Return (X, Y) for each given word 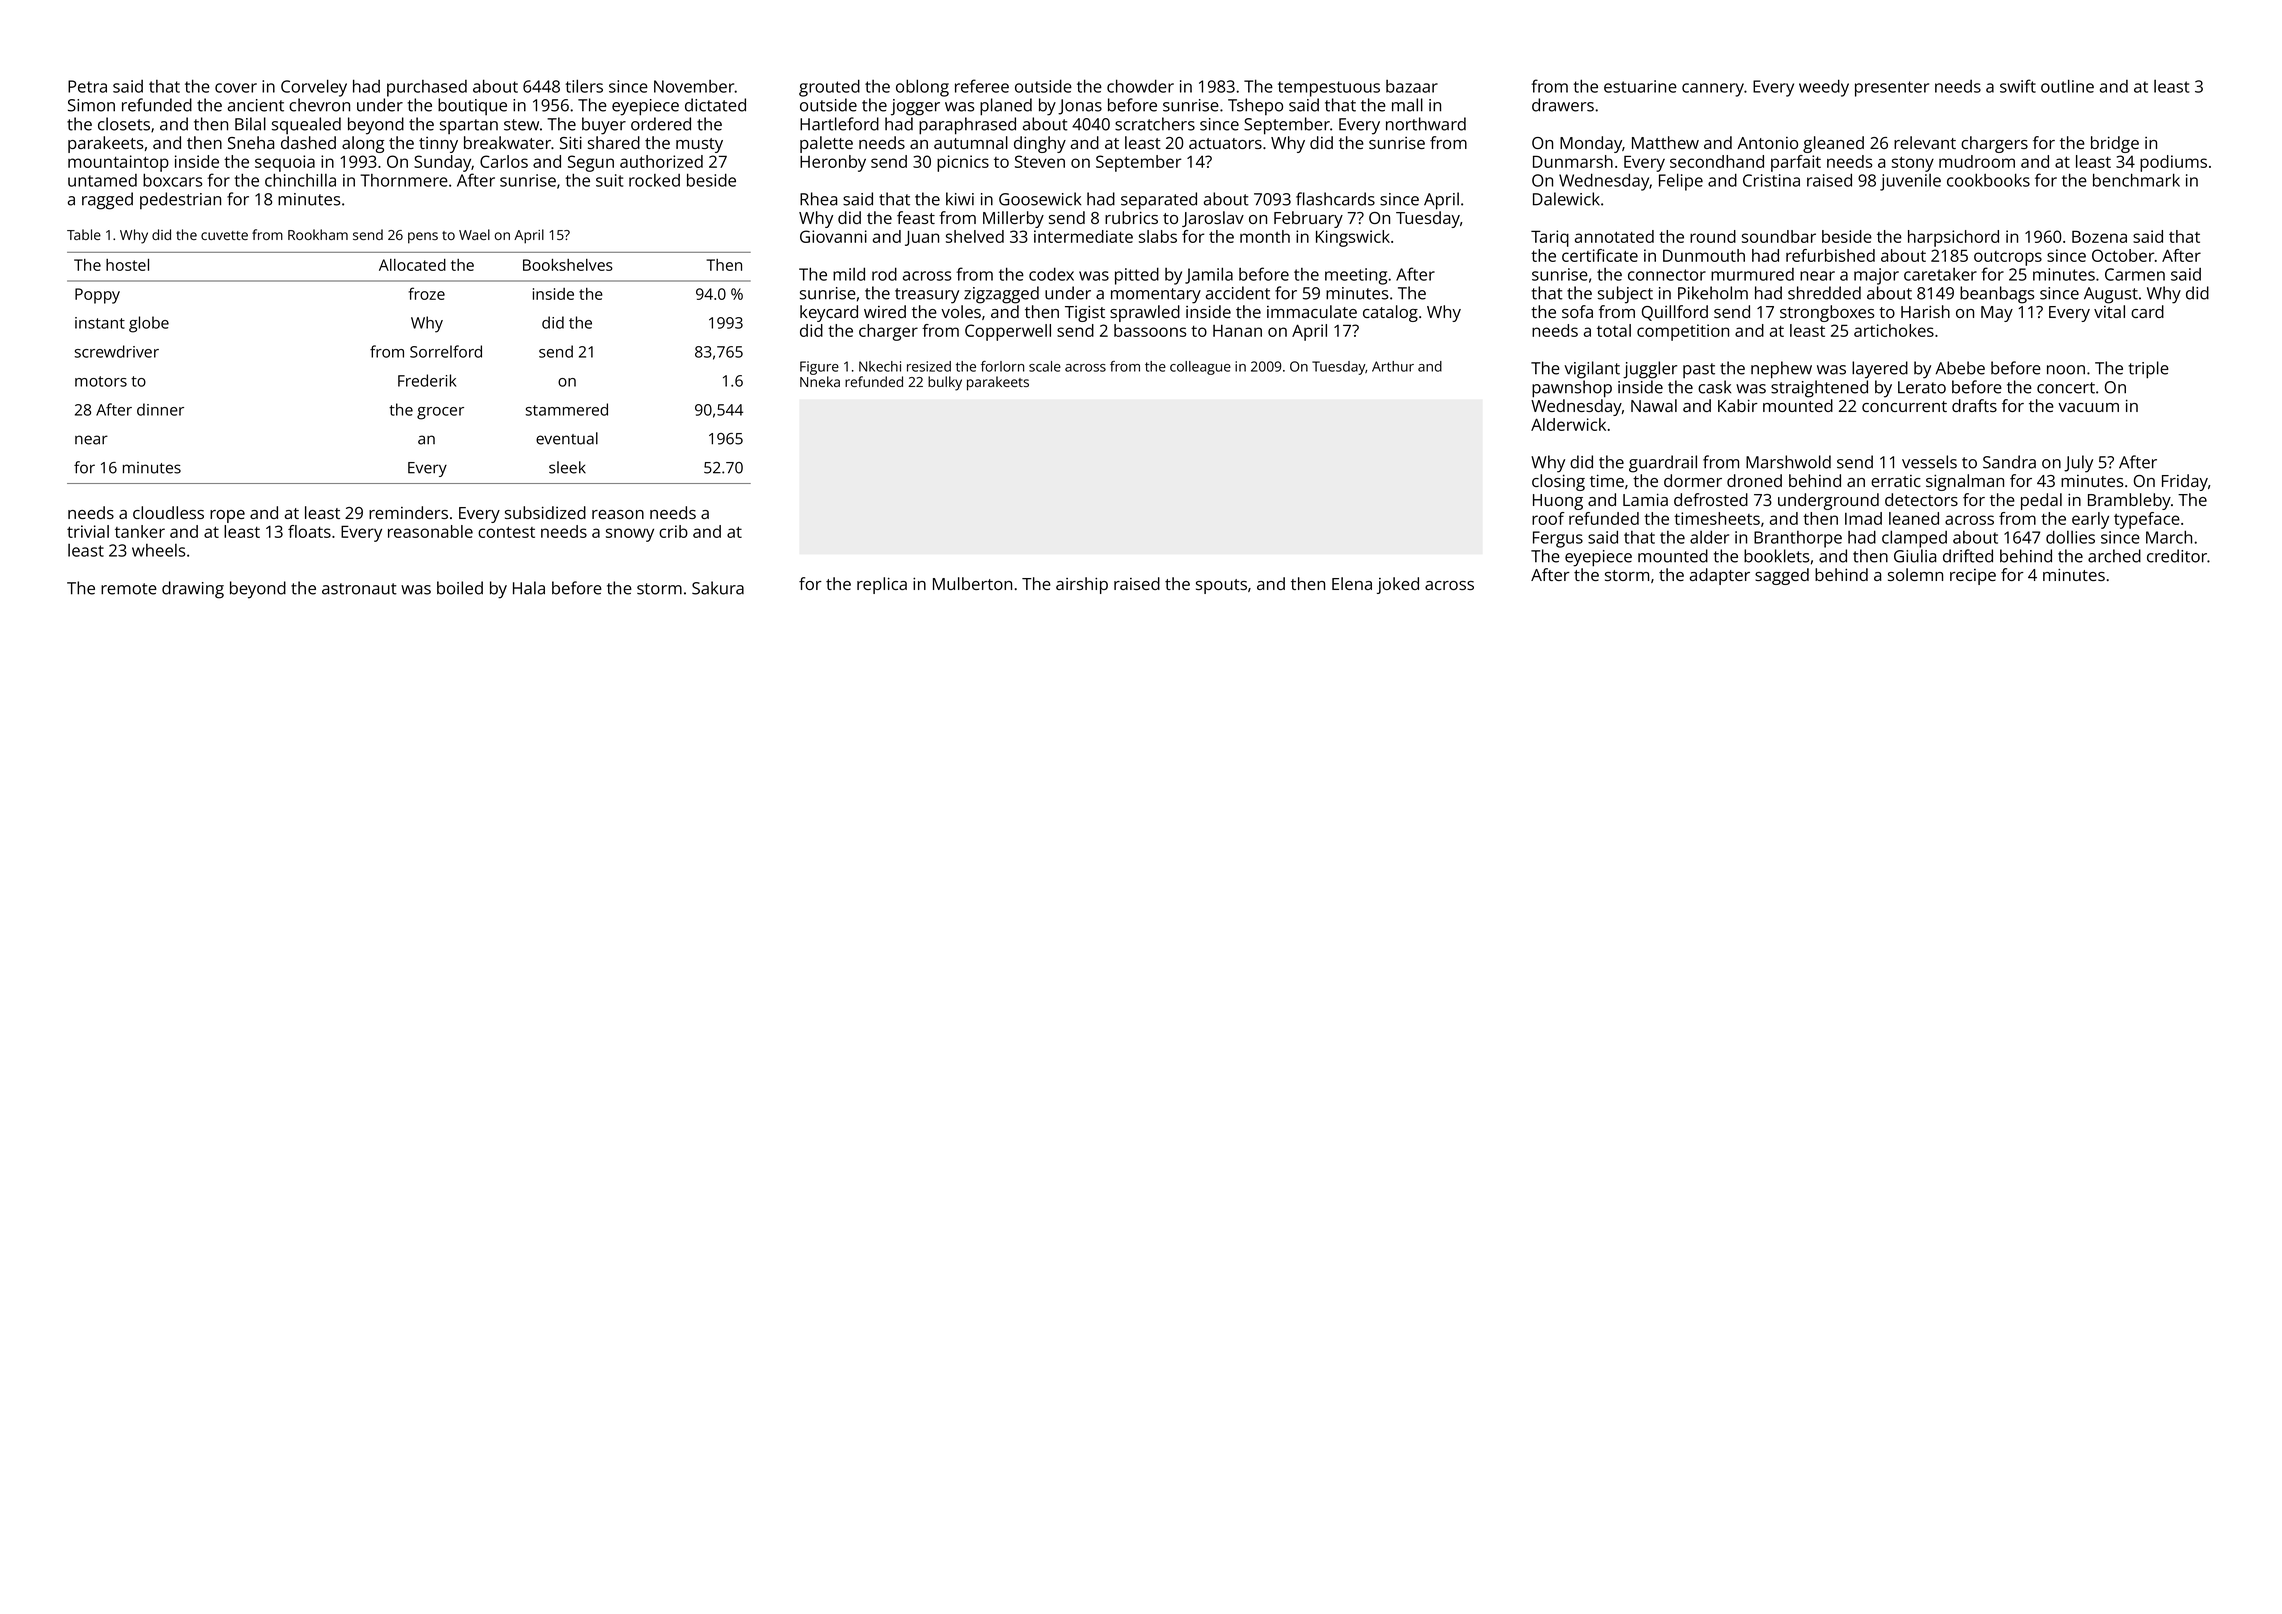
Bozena (2099, 236)
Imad (1863, 518)
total (1614, 330)
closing (1558, 482)
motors (101, 381)
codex (1051, 274)
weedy (1824, 88)
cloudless (168, 512)
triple (2149, 370)
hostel (127, 265)
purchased (427, 88)
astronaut (359, 589)
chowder (1140, 86)
